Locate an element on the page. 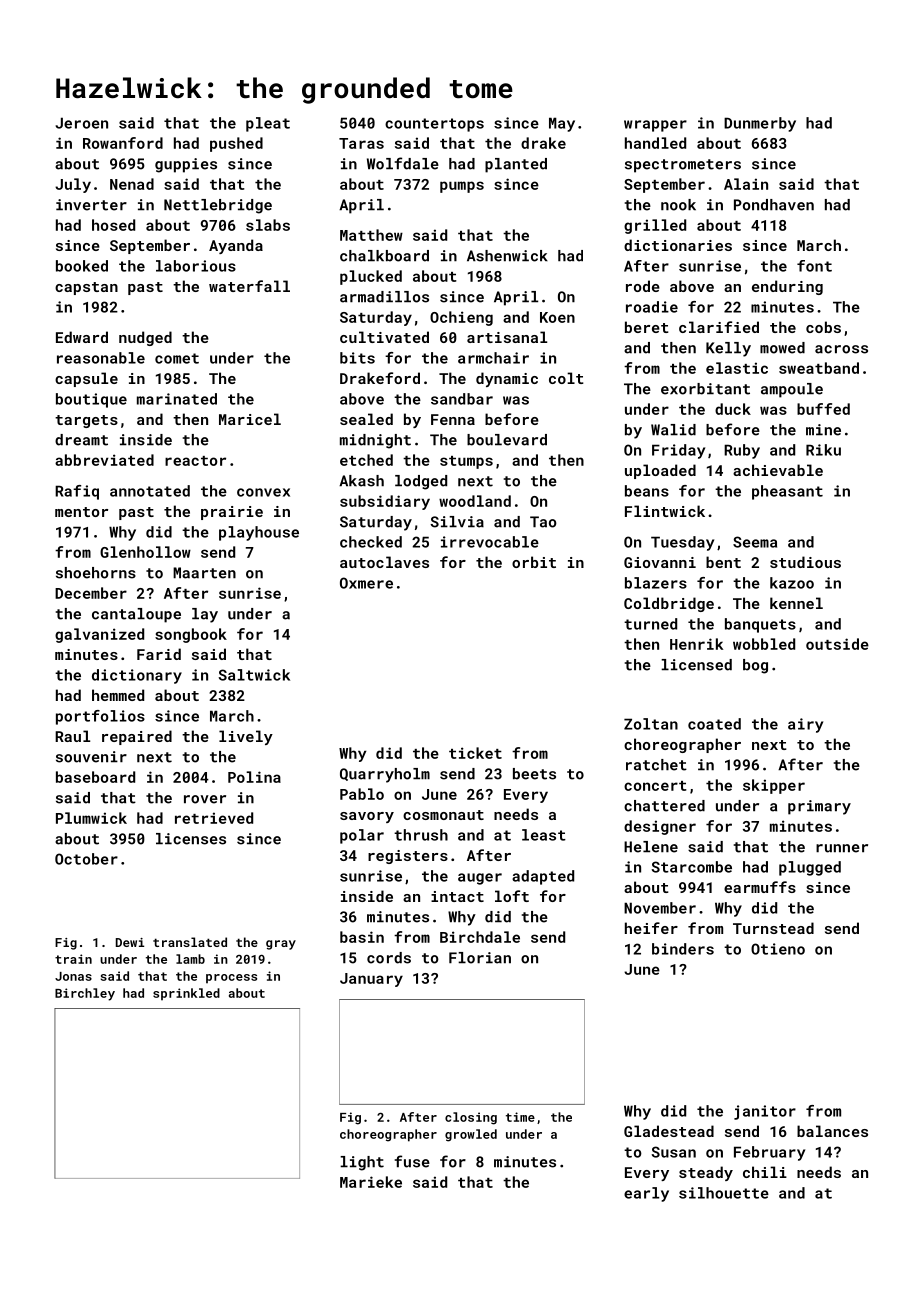  time is located at coordinates (520, 1117).
